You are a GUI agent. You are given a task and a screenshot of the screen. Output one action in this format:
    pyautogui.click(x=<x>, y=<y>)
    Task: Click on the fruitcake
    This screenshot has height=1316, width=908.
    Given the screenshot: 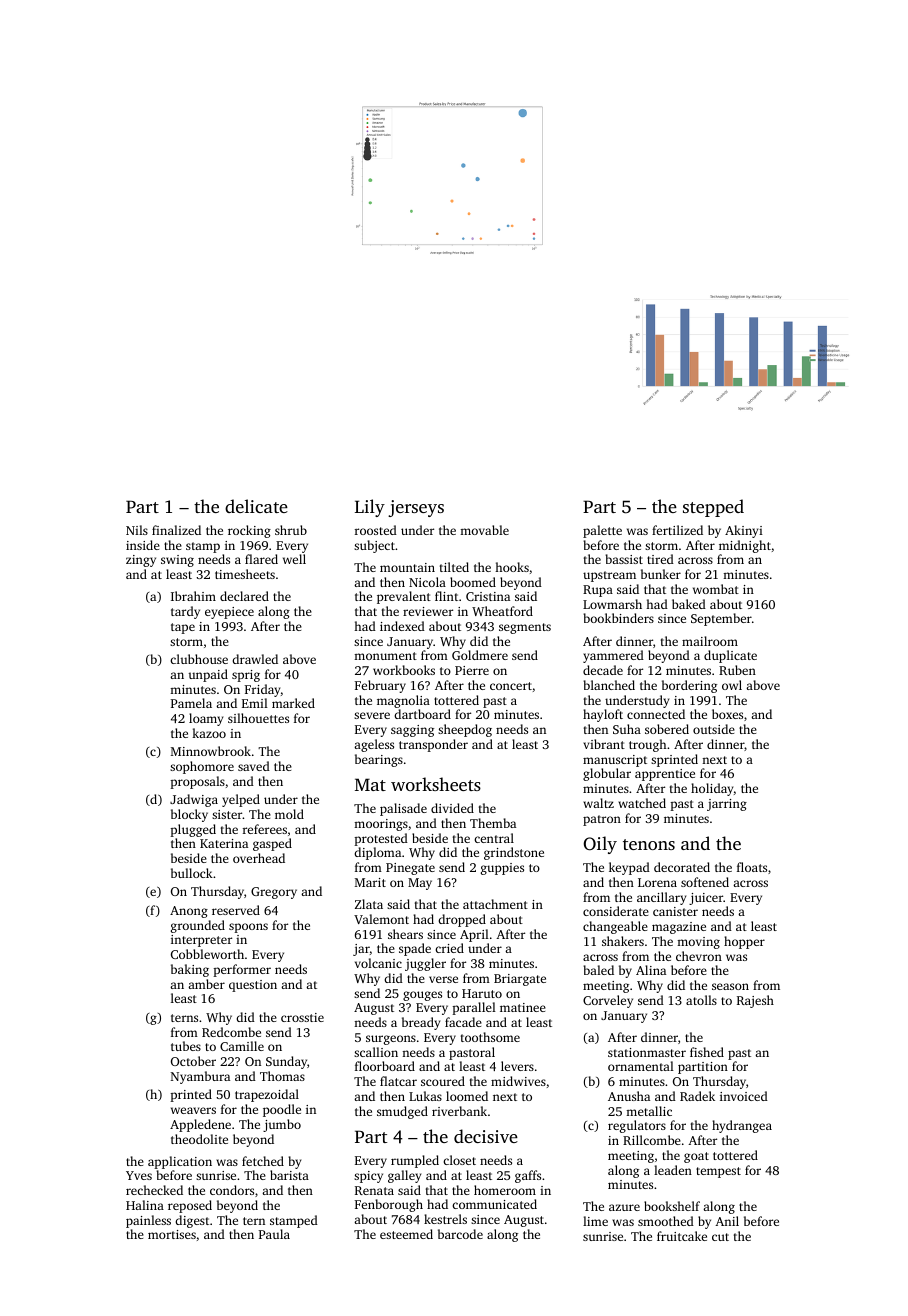 What is the action you would take?
    pyautogui.click(x=682, y=1236)
